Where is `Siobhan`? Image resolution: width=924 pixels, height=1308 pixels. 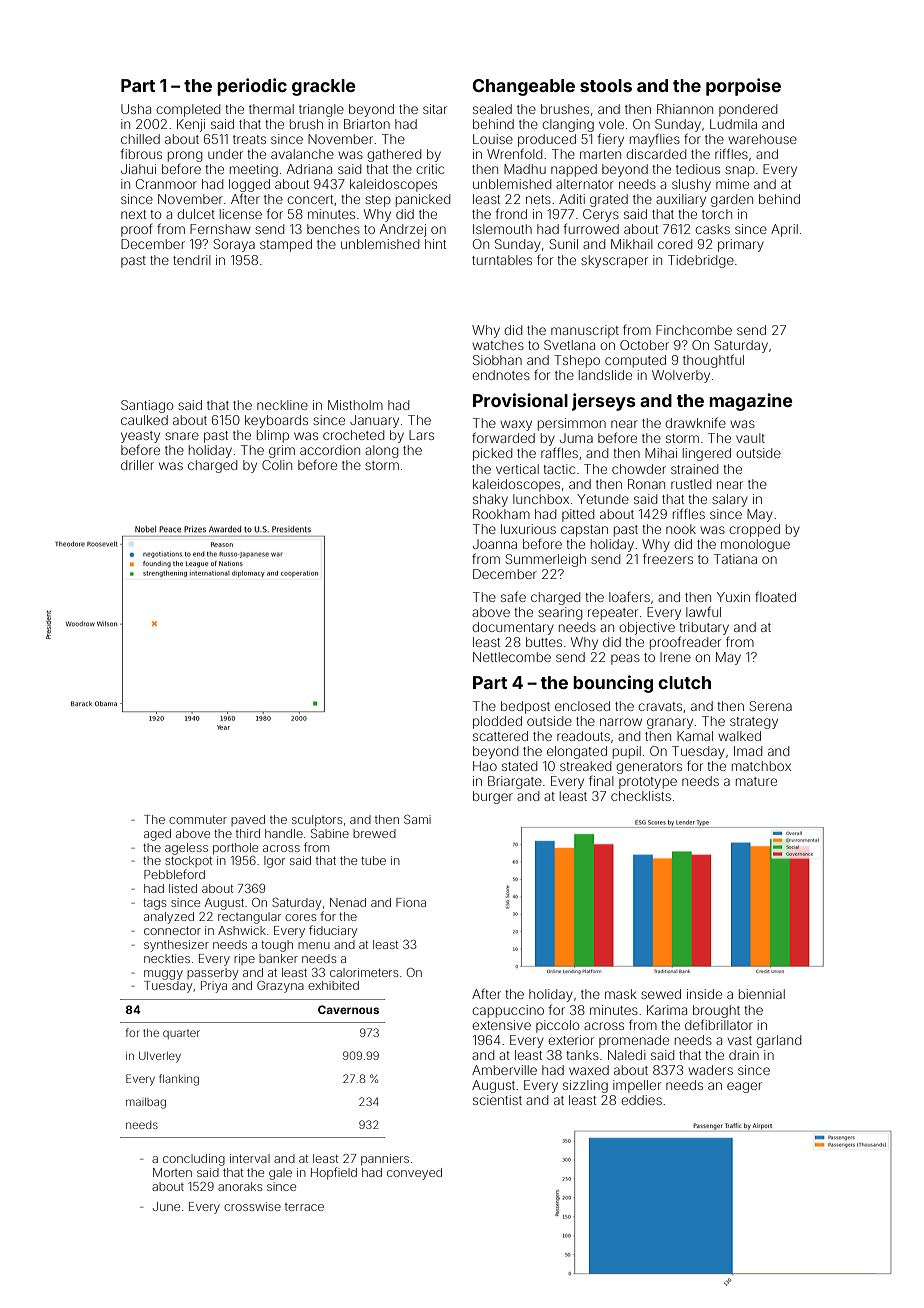
Siobhan is located at coordinates (497, 360).
